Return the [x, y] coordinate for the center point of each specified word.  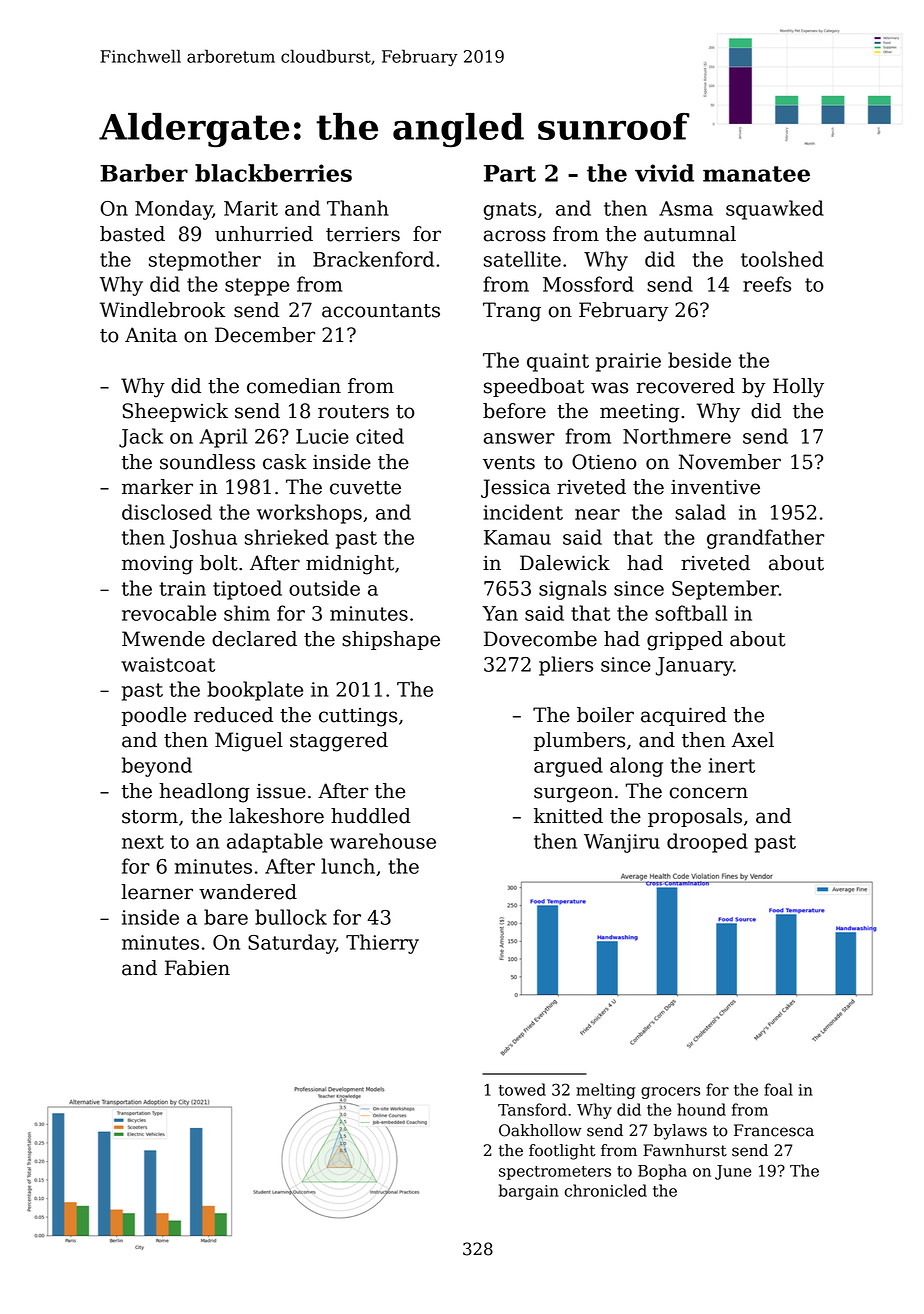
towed [522, 1089]
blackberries [273, 173]
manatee [756, 174]
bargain [529, 1192]
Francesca [774, 1130]
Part [510, 173]
